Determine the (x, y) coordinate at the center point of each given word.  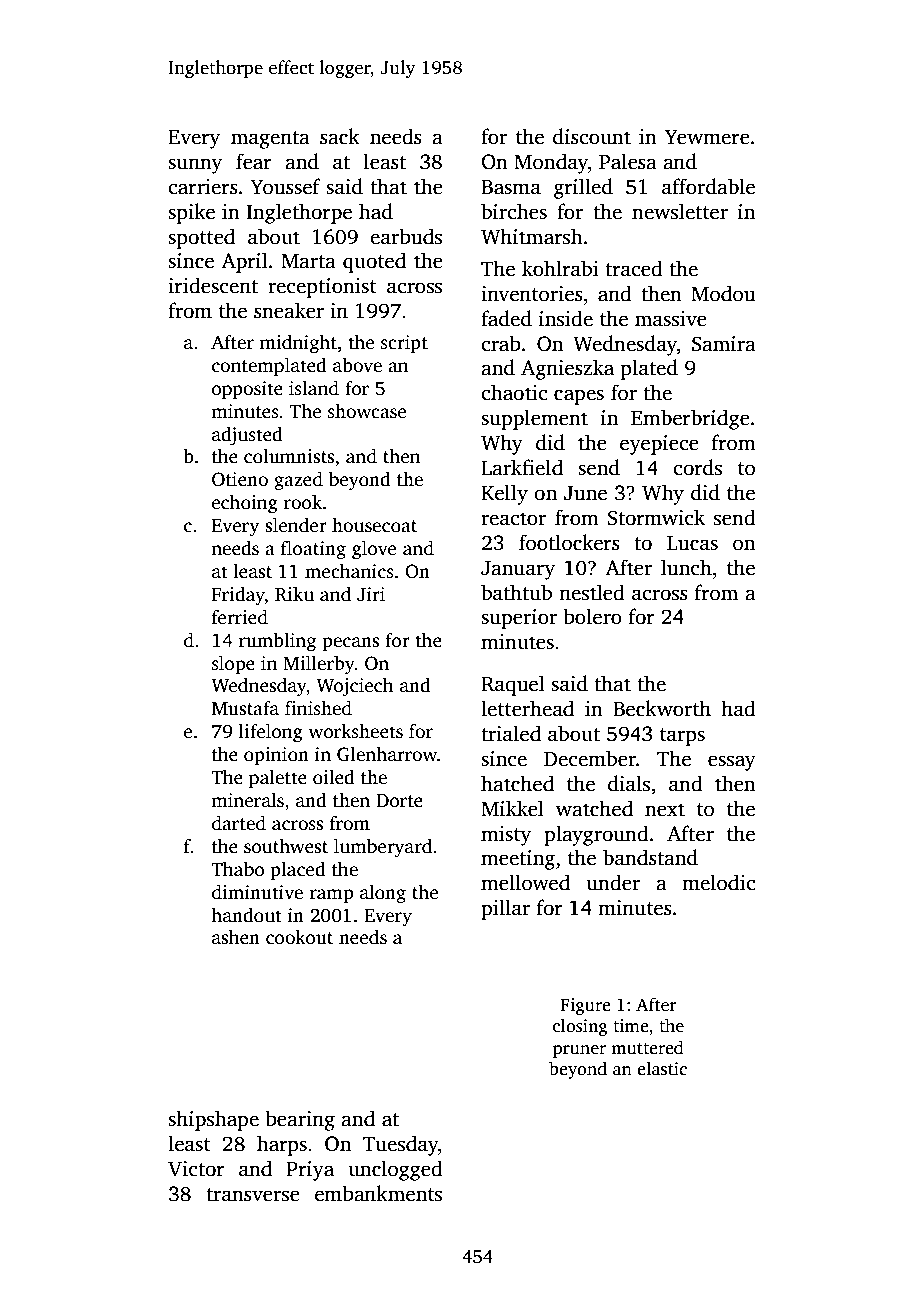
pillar (505, 909)
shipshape (213, 1120)
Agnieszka (567, 369)
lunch (686, 567)
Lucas (692, 543)
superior (519, 619)
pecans (350, 644)
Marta (308, 261)
